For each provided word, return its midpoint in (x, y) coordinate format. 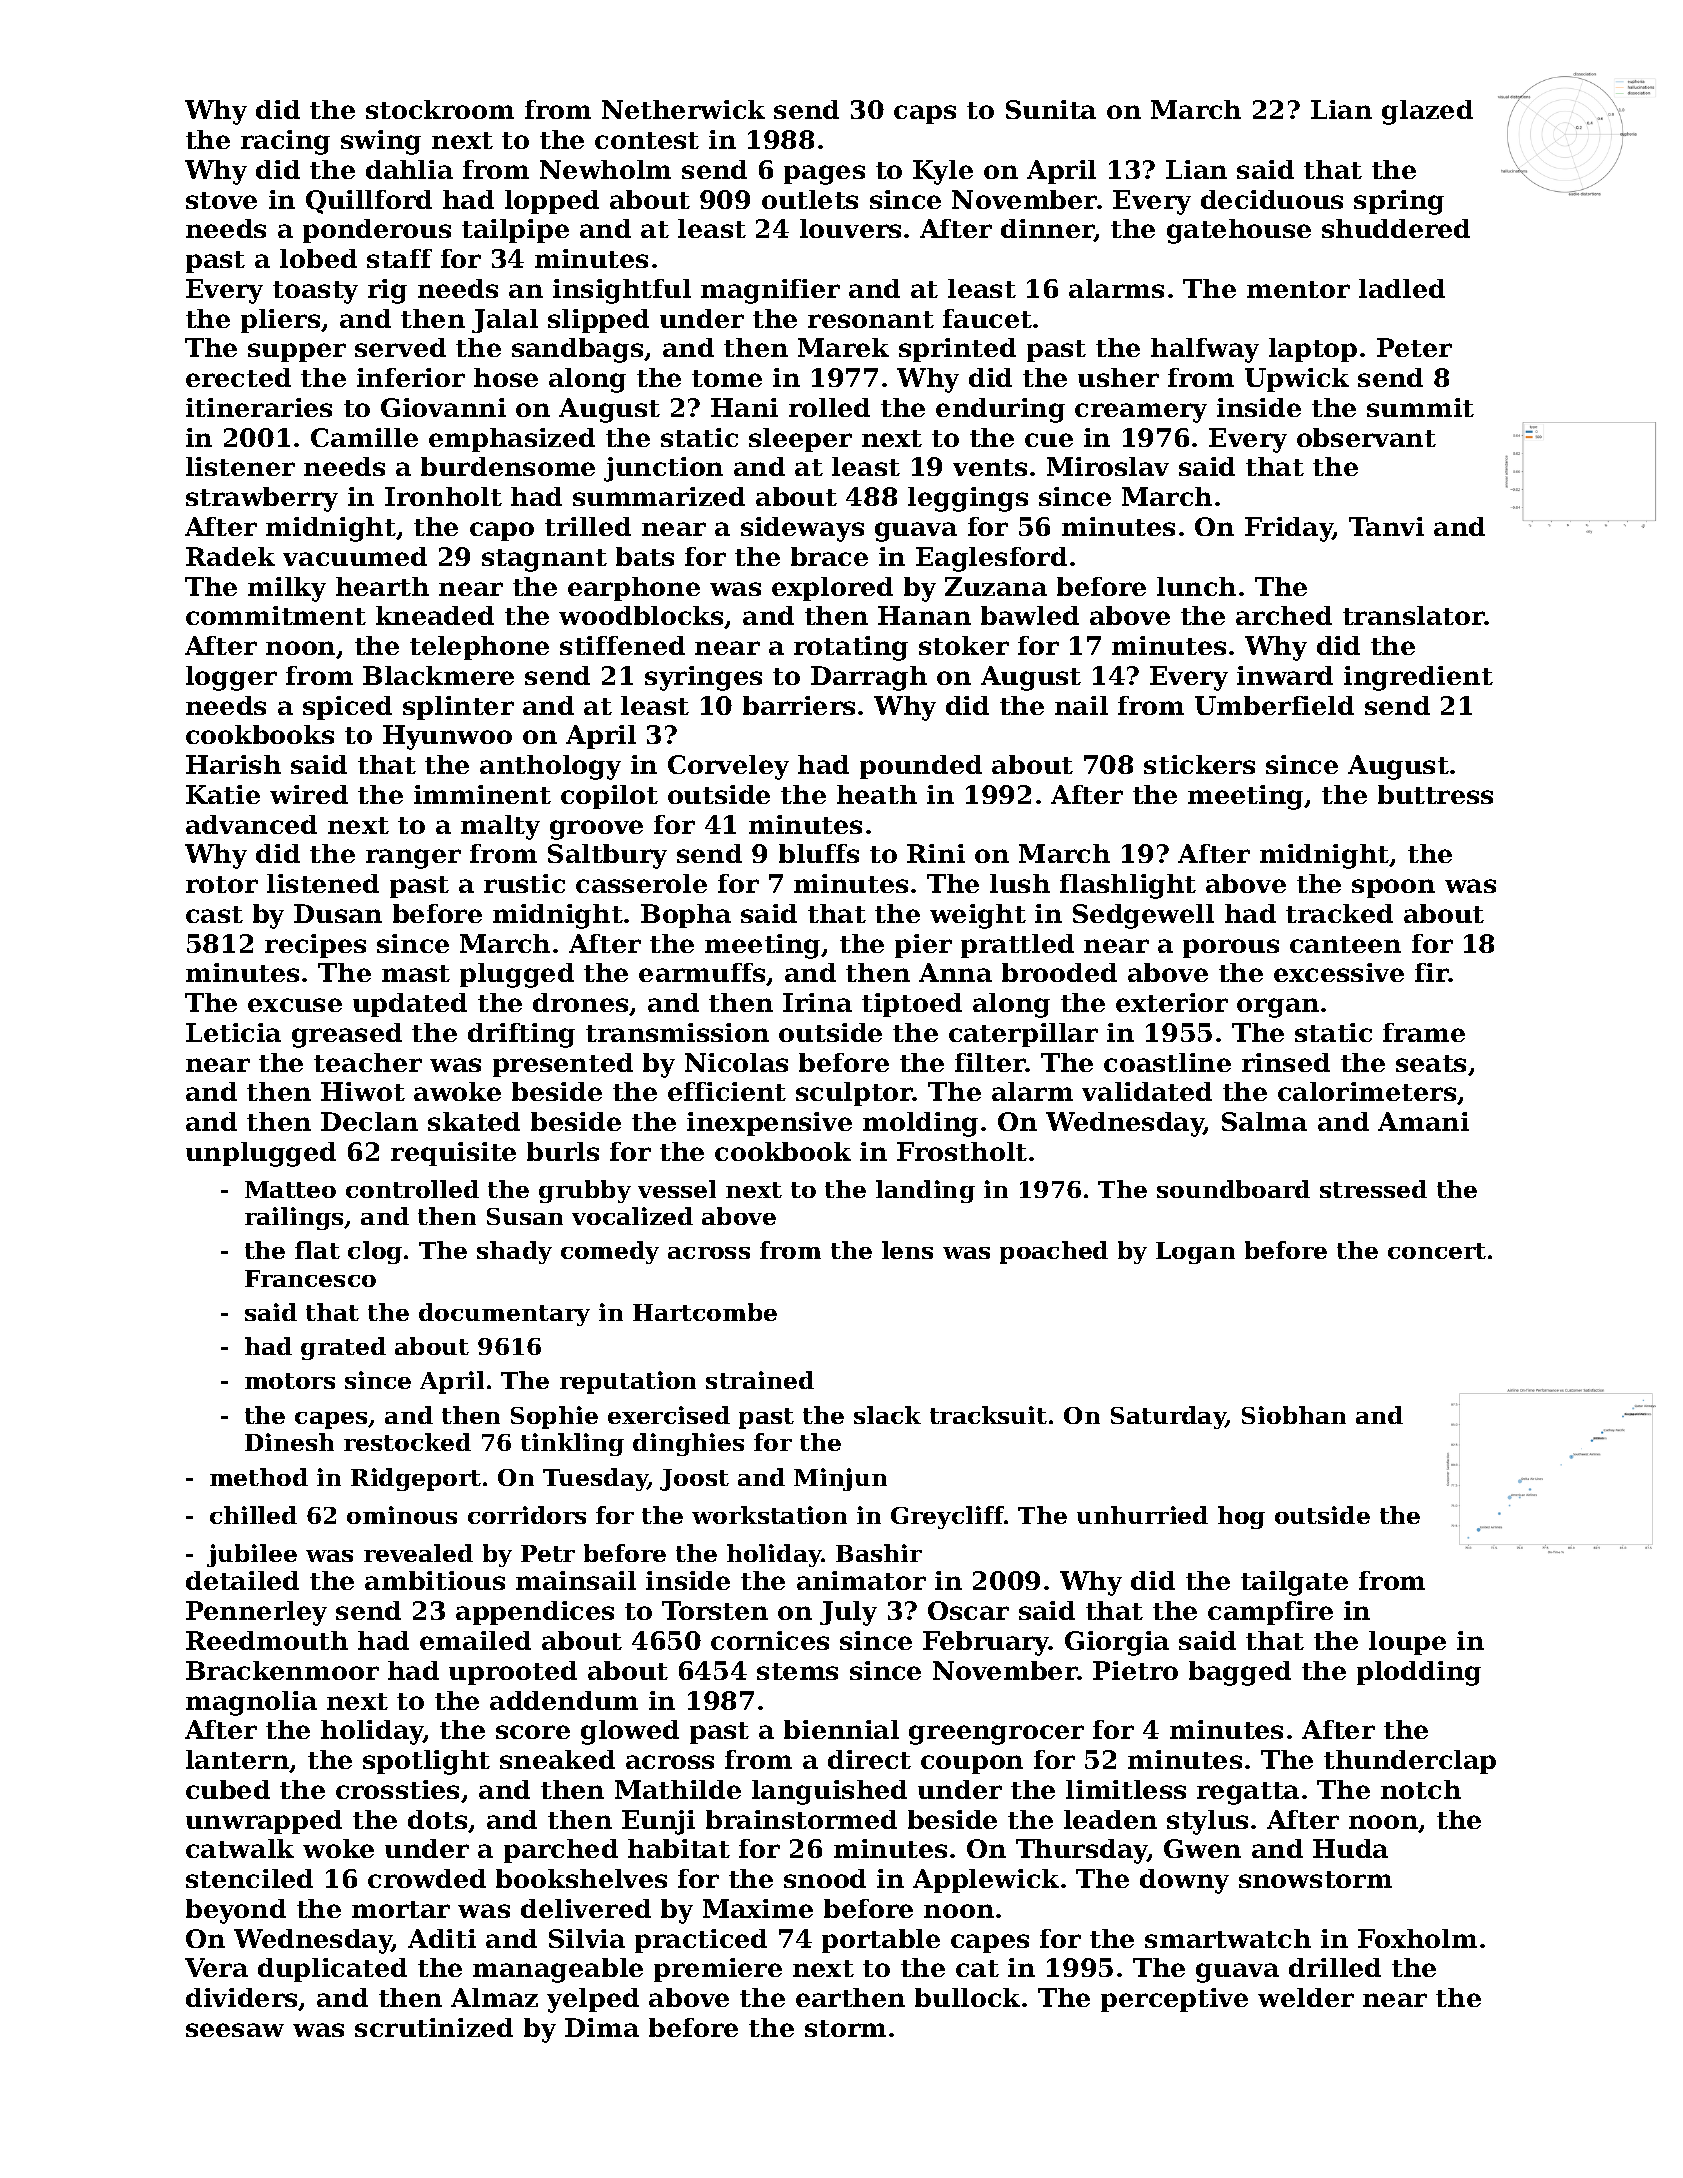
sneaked (557, 1759)
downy (1184, 1881)
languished (829, 1792)
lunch (1196, 586)
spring (1399, 202)
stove (221, 200)
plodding (1419, 1673)
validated (1147, 1091)
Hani (744, 407)
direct (869, 1759)
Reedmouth (267, 1640)
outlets (810, 199)
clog (375, 1252)
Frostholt (962, 1151)
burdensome (508, 466)
